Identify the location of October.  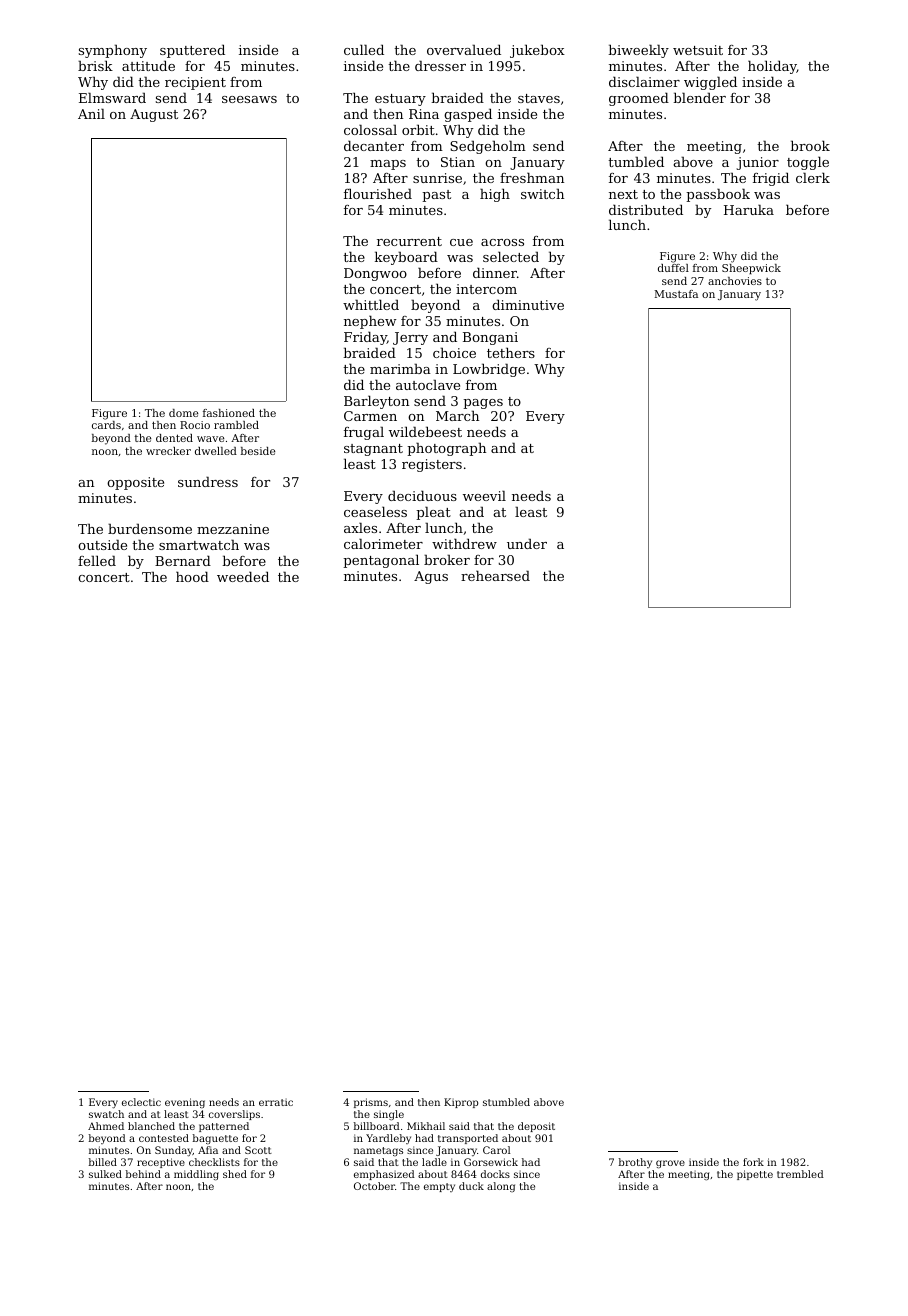
(374, 1186).
